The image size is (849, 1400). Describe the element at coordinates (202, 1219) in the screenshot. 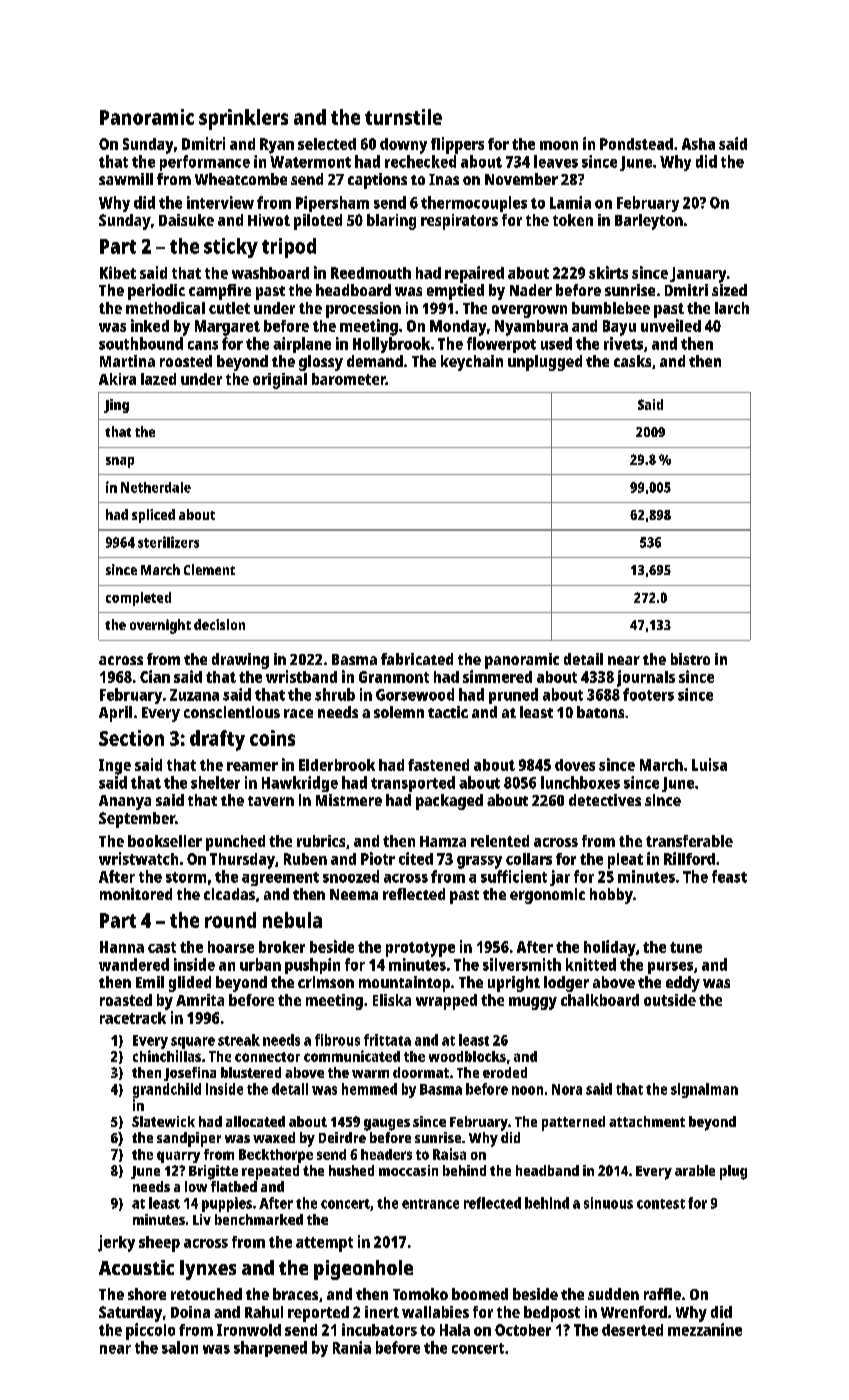

I see `Liv` at that location.
